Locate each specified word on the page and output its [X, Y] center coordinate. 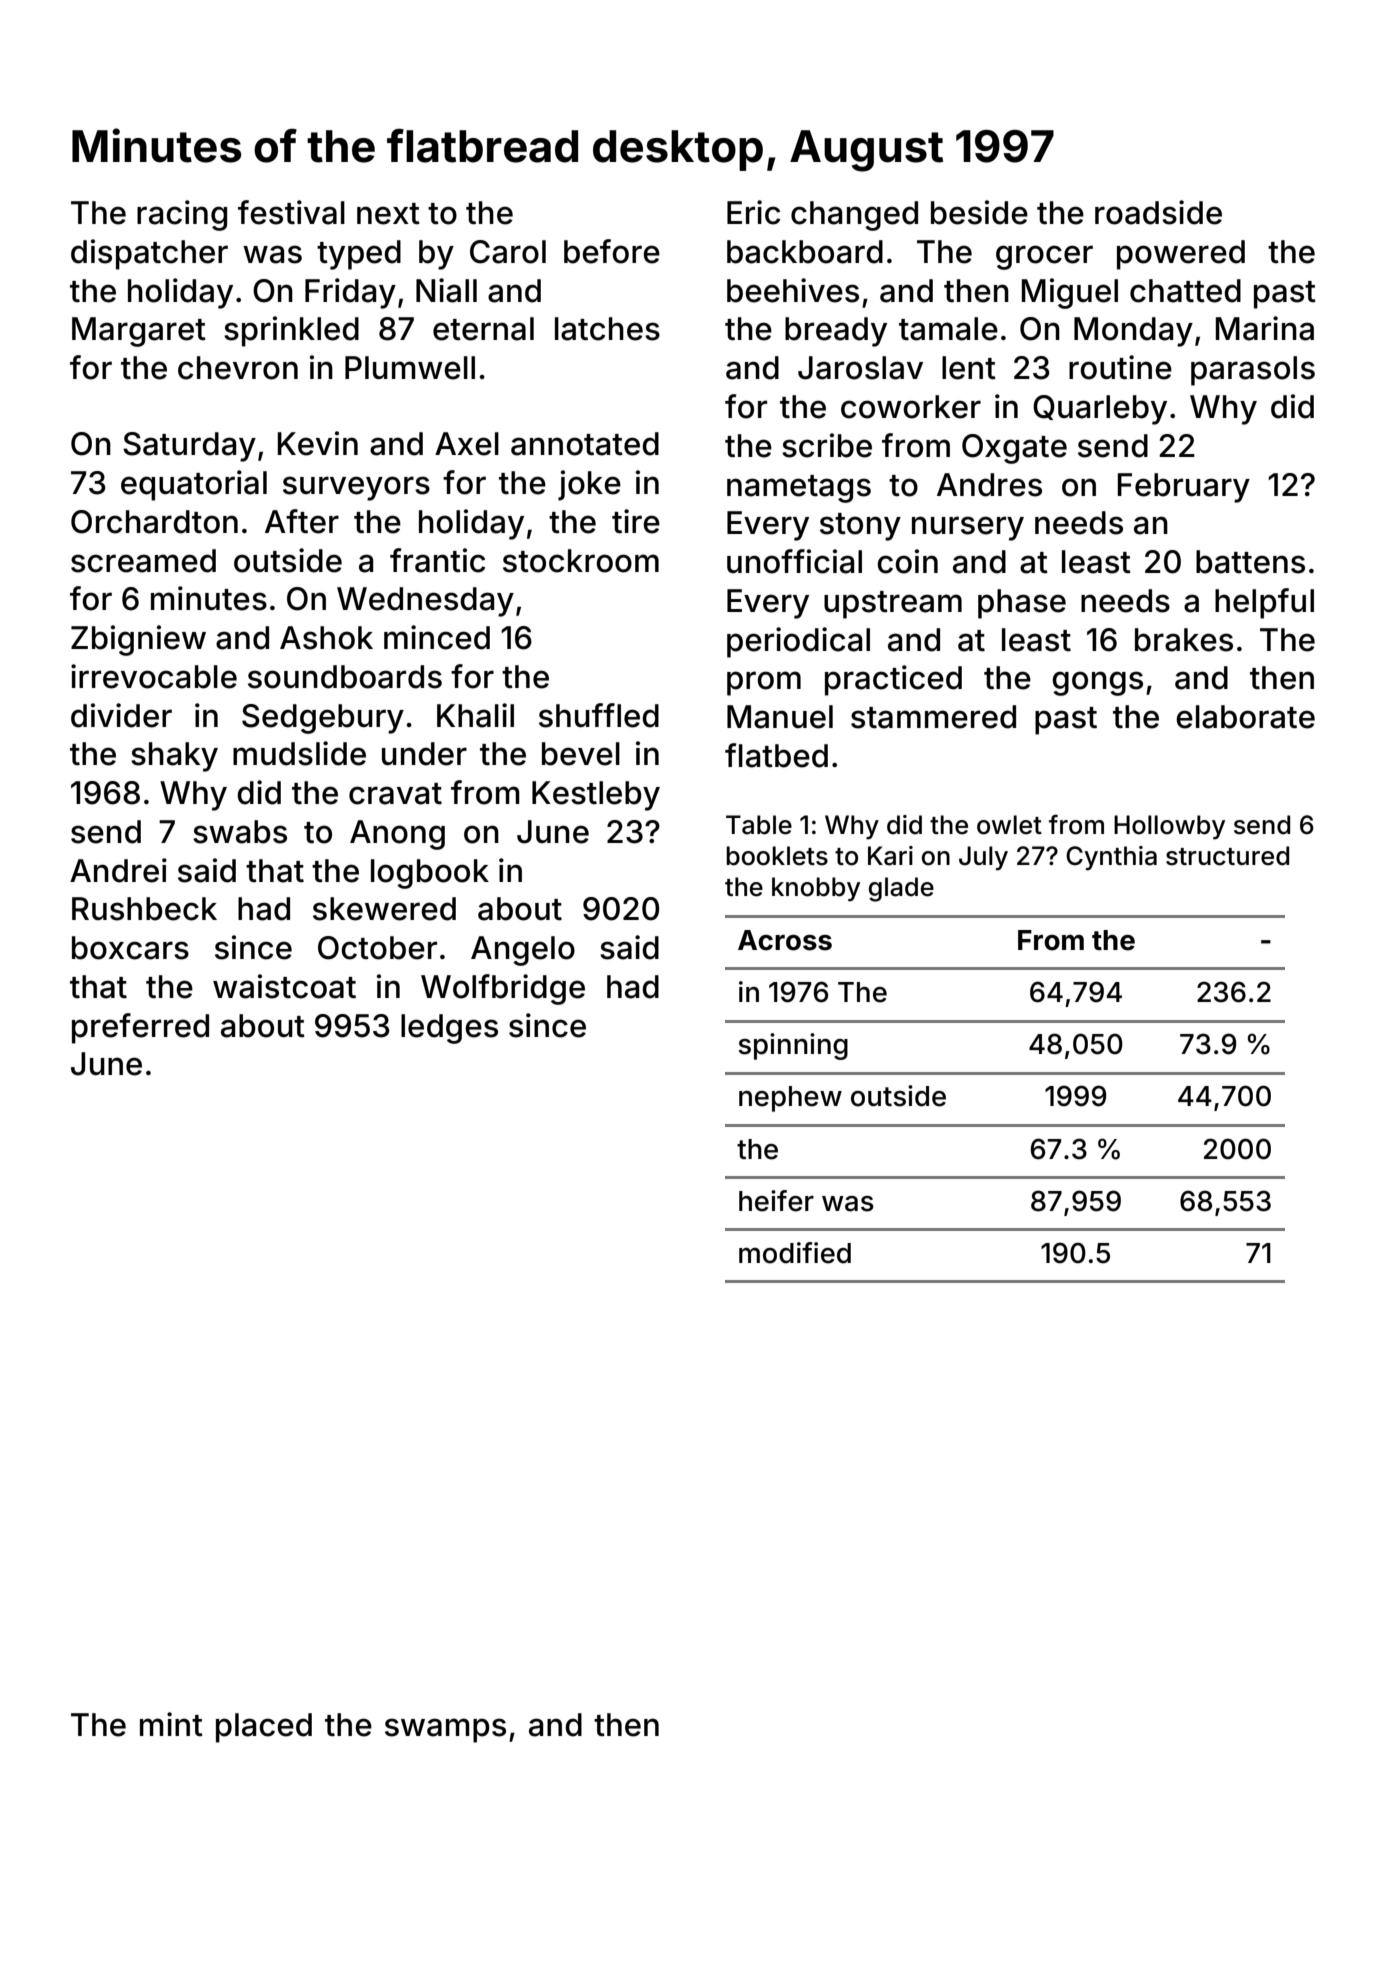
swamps [445, 1730]
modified [795, 1253]
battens [1250, 562]
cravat [395, 794]
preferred [140, 1028]
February [1184, 488]
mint [171, 1724]
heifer [776, 1201]
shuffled [599, 715]
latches [607, 329]
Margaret [139, 332]
